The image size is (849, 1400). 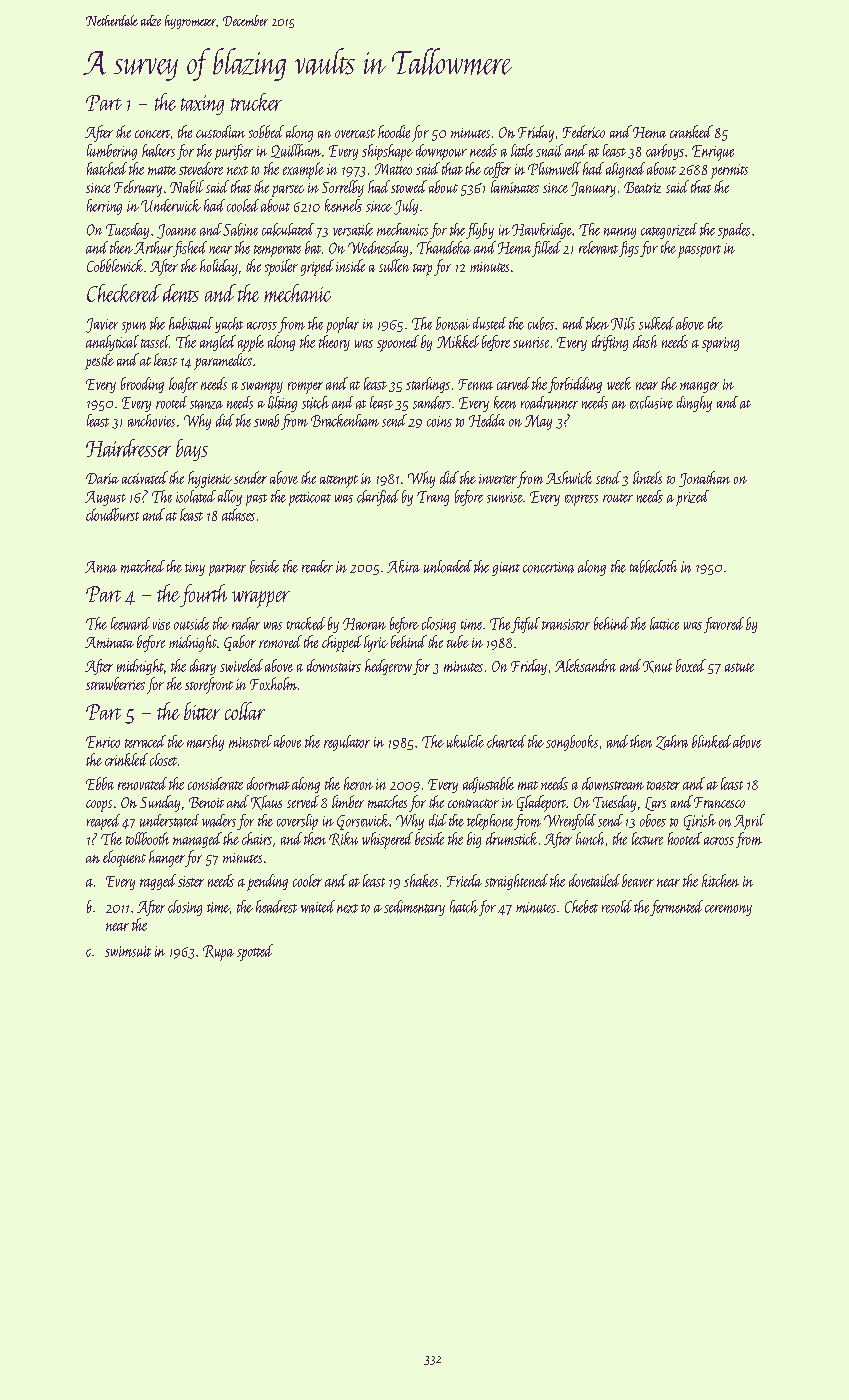 What do you see at coordinates (720, 344) in the screenshot?
I see `sparing` at bounding box center [720, 344].
